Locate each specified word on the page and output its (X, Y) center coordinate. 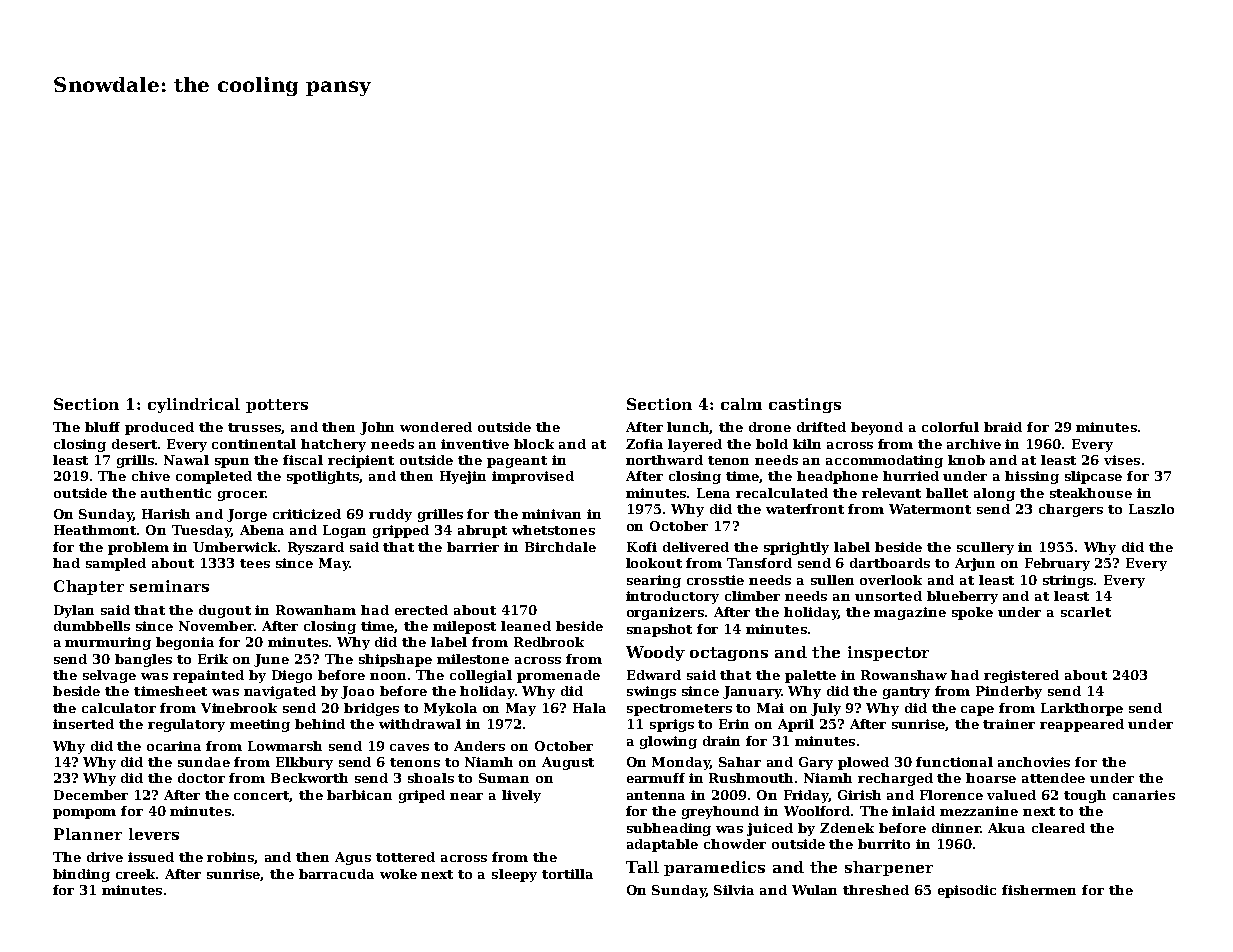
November (216, 626)
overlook (891, 580)
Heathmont (96, 530)
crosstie (715, 580)
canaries (1144, 795)
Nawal (186, 460)
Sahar (740, 762)
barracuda (336, 874)
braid (1003, 427)
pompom (84, 814)
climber (752, 596)
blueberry (962, 597)
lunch (688, 428)
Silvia (734, 890)
